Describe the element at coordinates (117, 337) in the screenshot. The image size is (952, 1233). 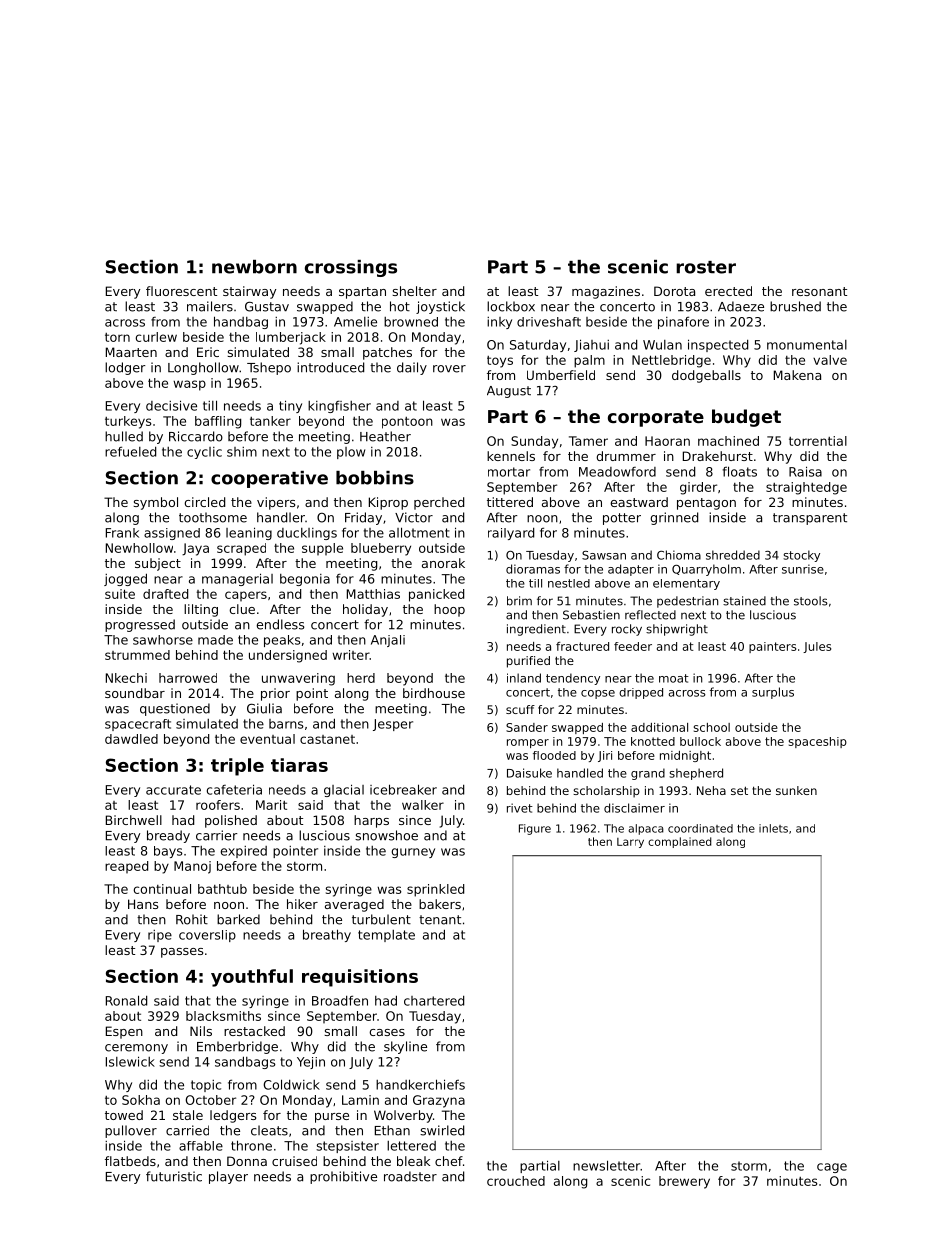
I see `torn` at that location.
